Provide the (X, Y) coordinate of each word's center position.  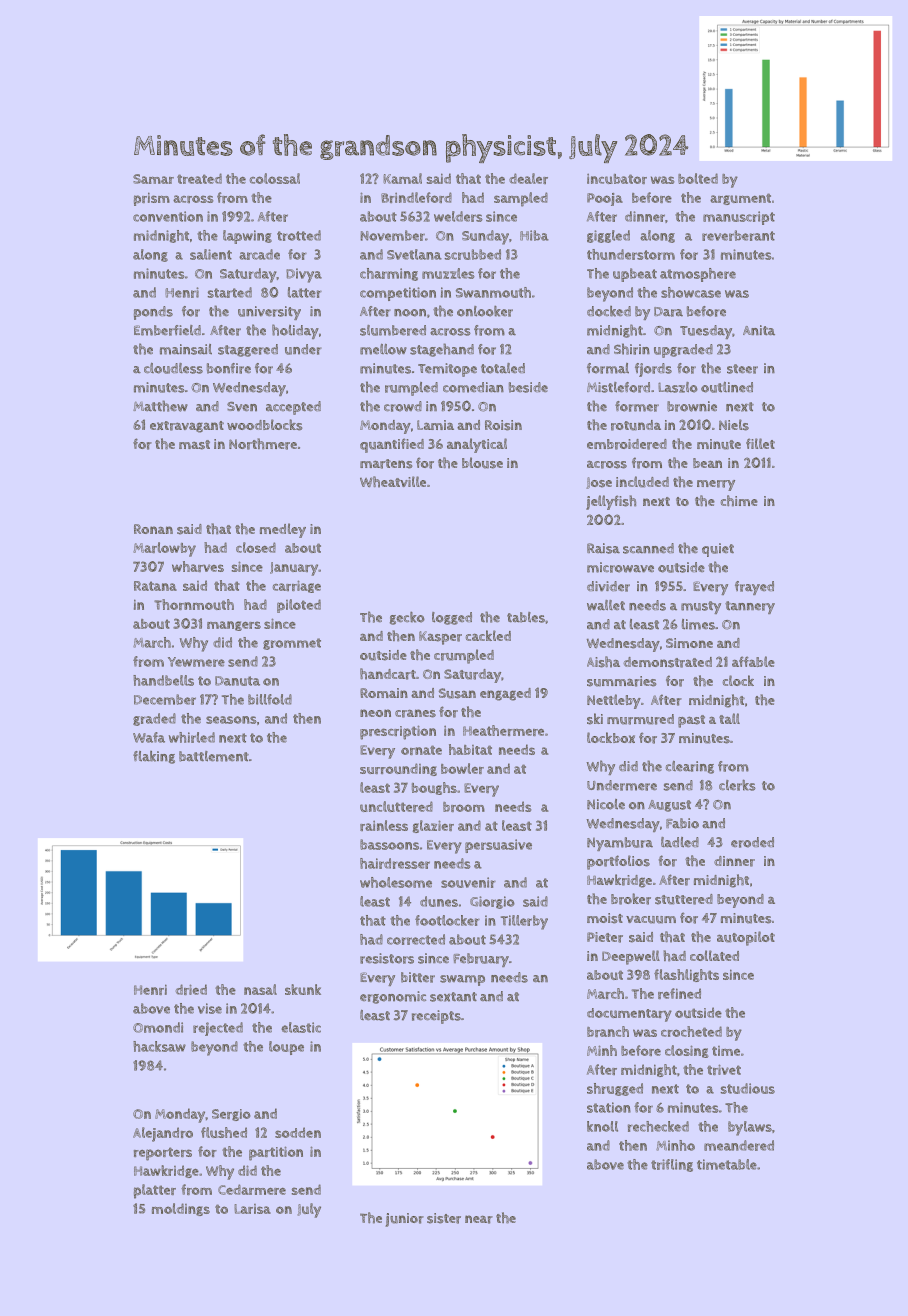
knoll (602, 1126)
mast (194, 445)
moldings (181, 1209)
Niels (734, 425)
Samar (153, 179)
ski (595, 719)
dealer (528, 178)
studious (748, 1088)
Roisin (503, 425)
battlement (214, 756)
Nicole (606, 804)
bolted (698, 178)
